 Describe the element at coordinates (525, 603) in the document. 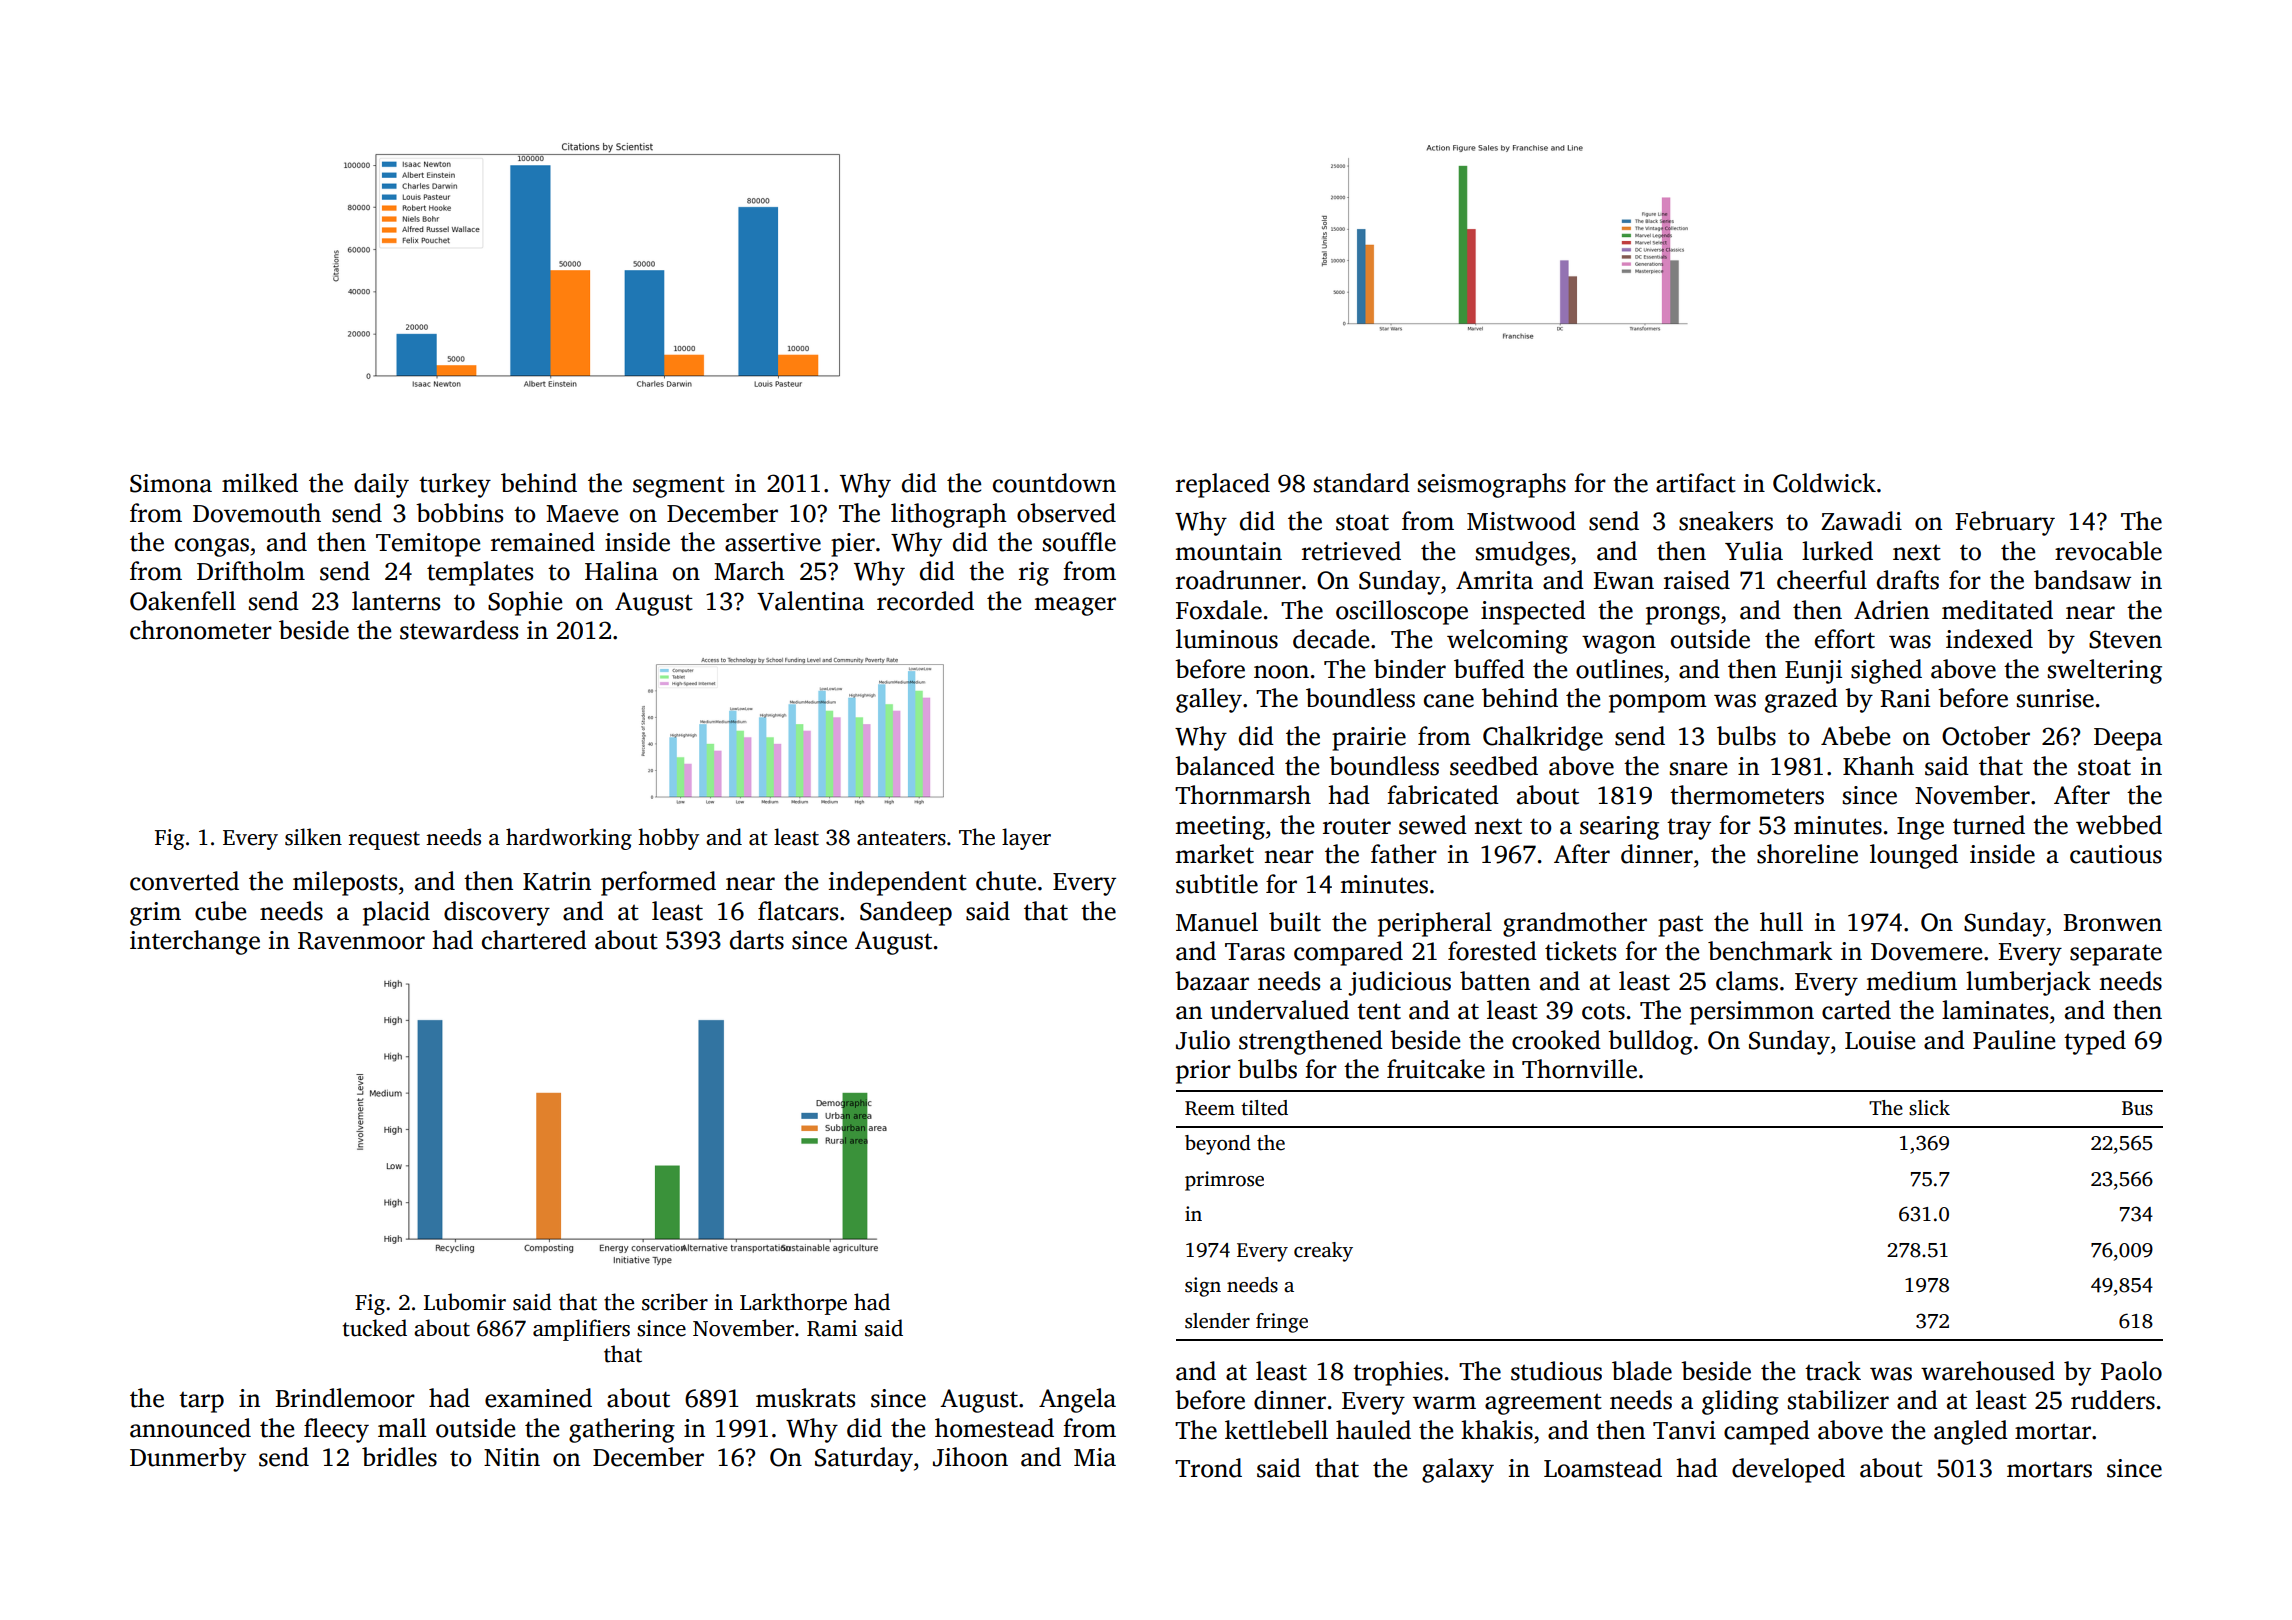

I see `Sophie` at that location.
